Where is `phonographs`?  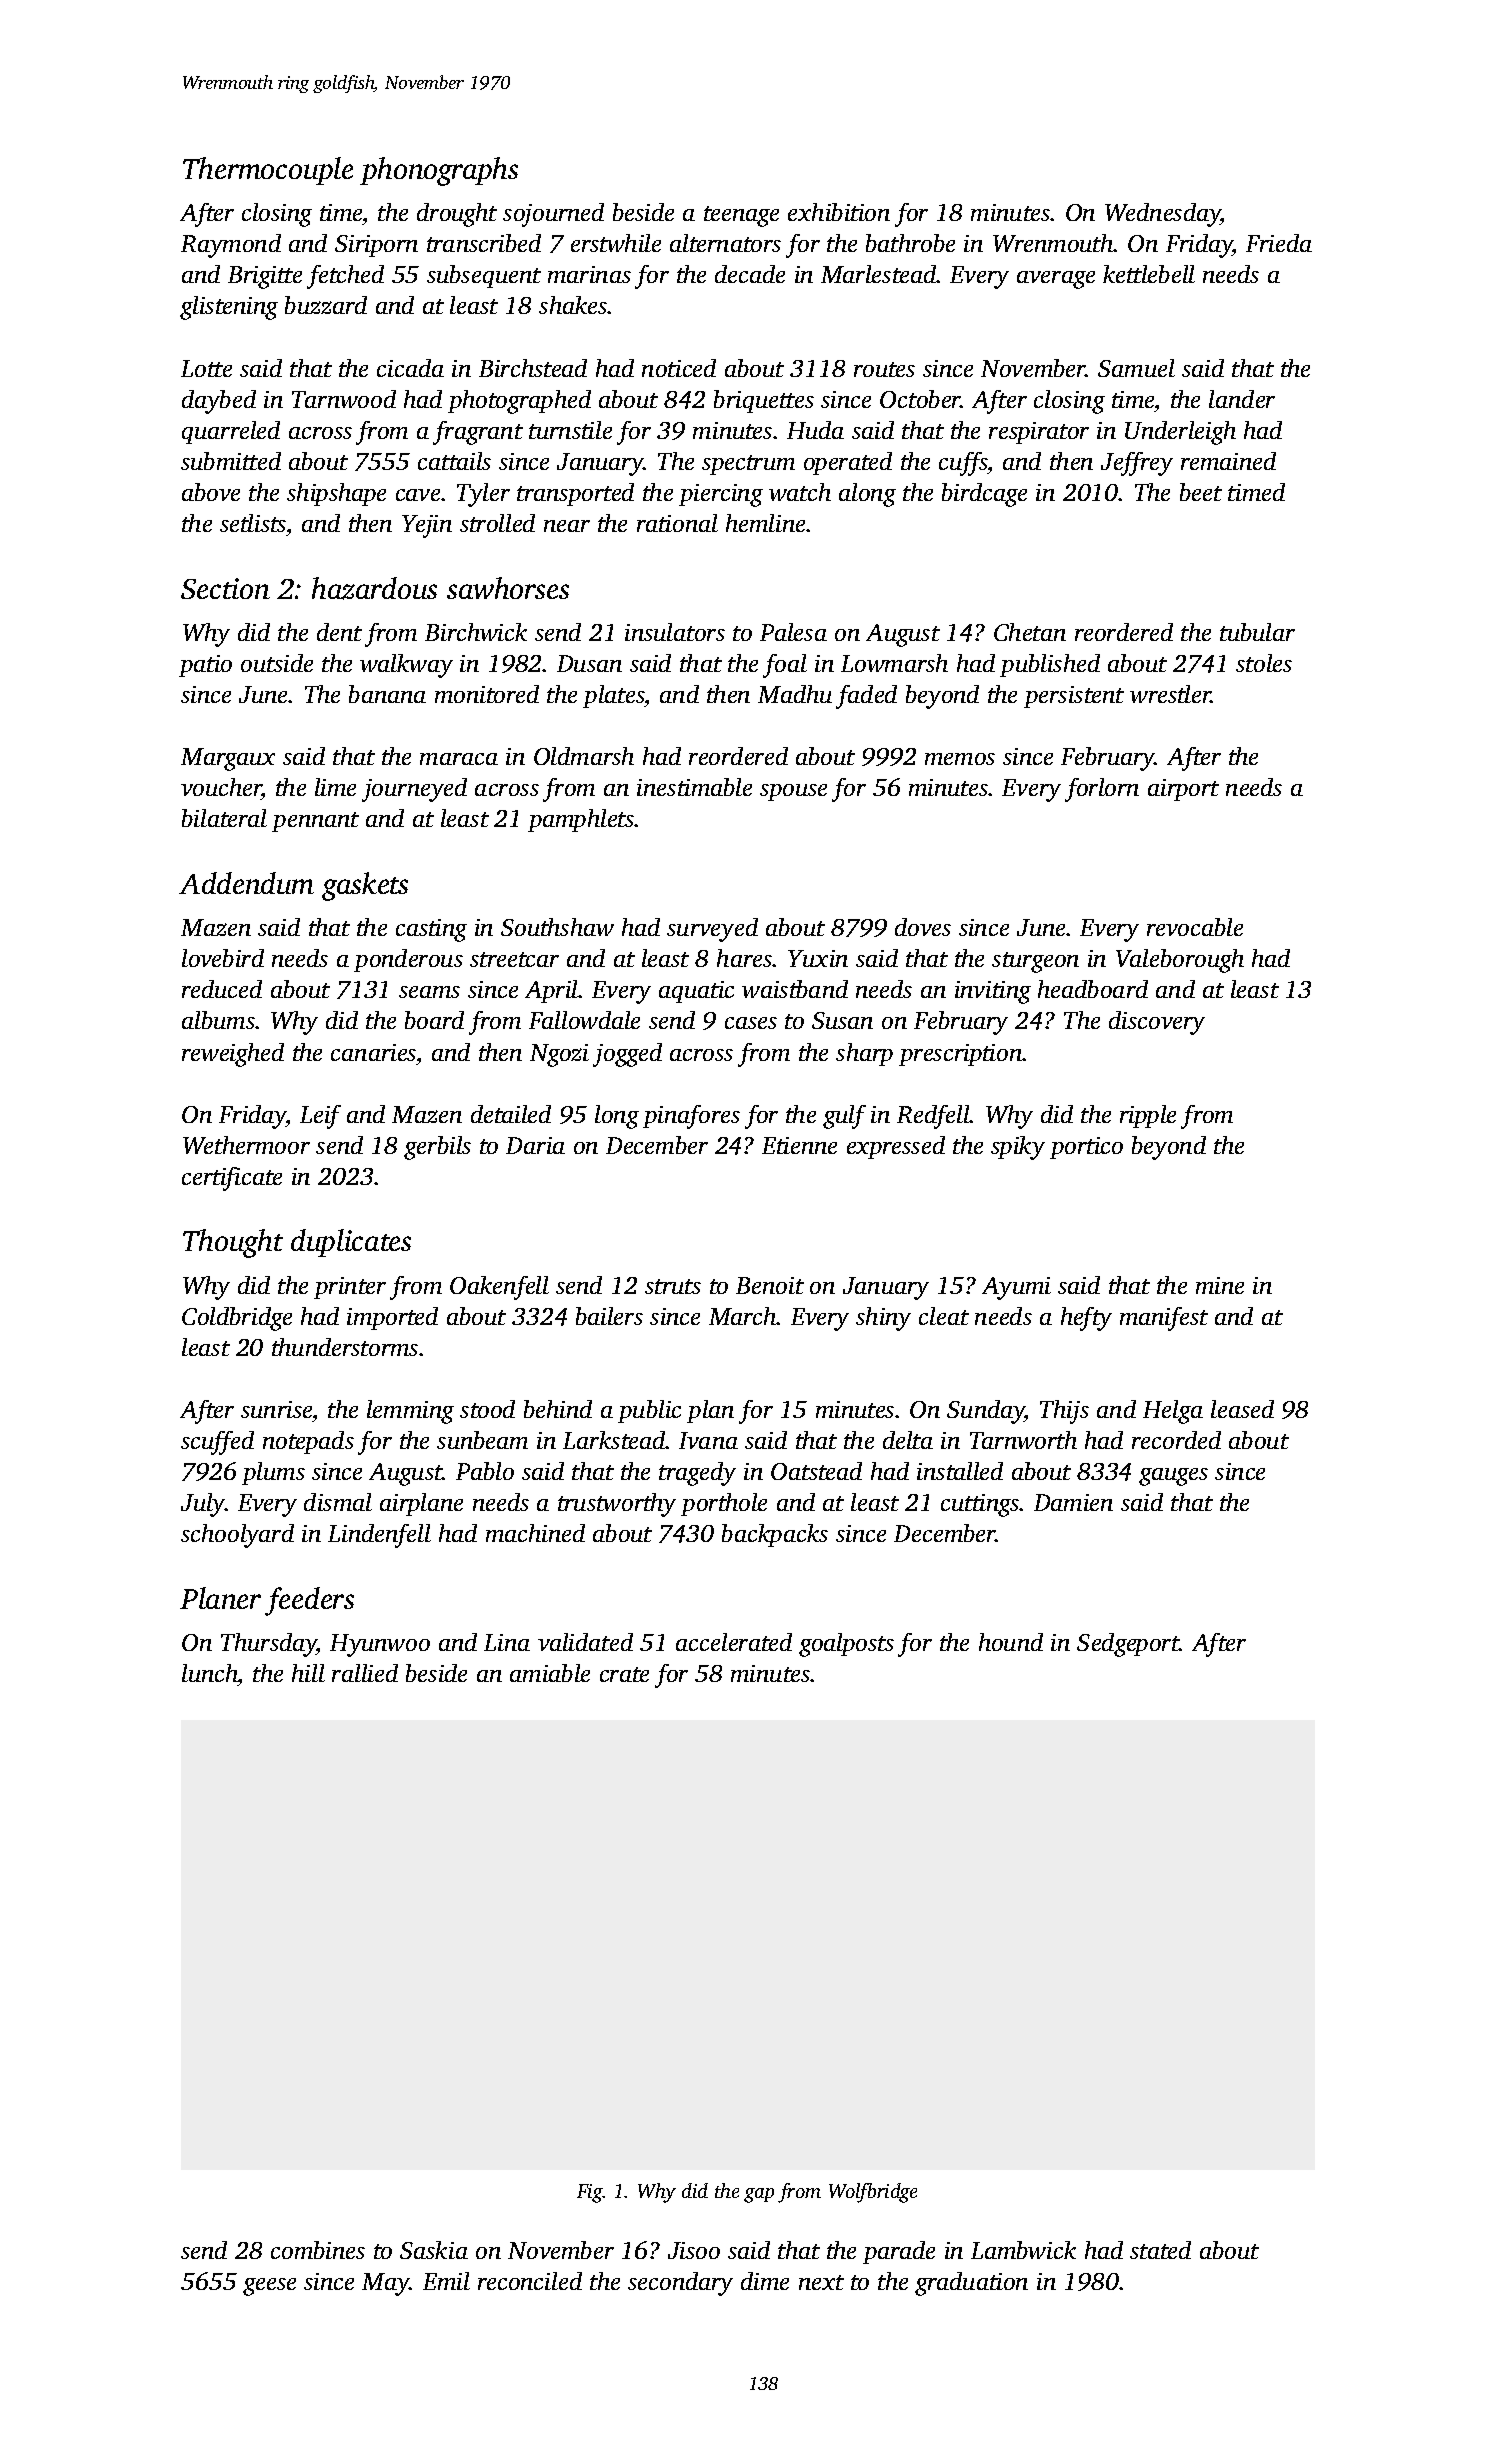
phonographs is located at coordinates (439, 171).
